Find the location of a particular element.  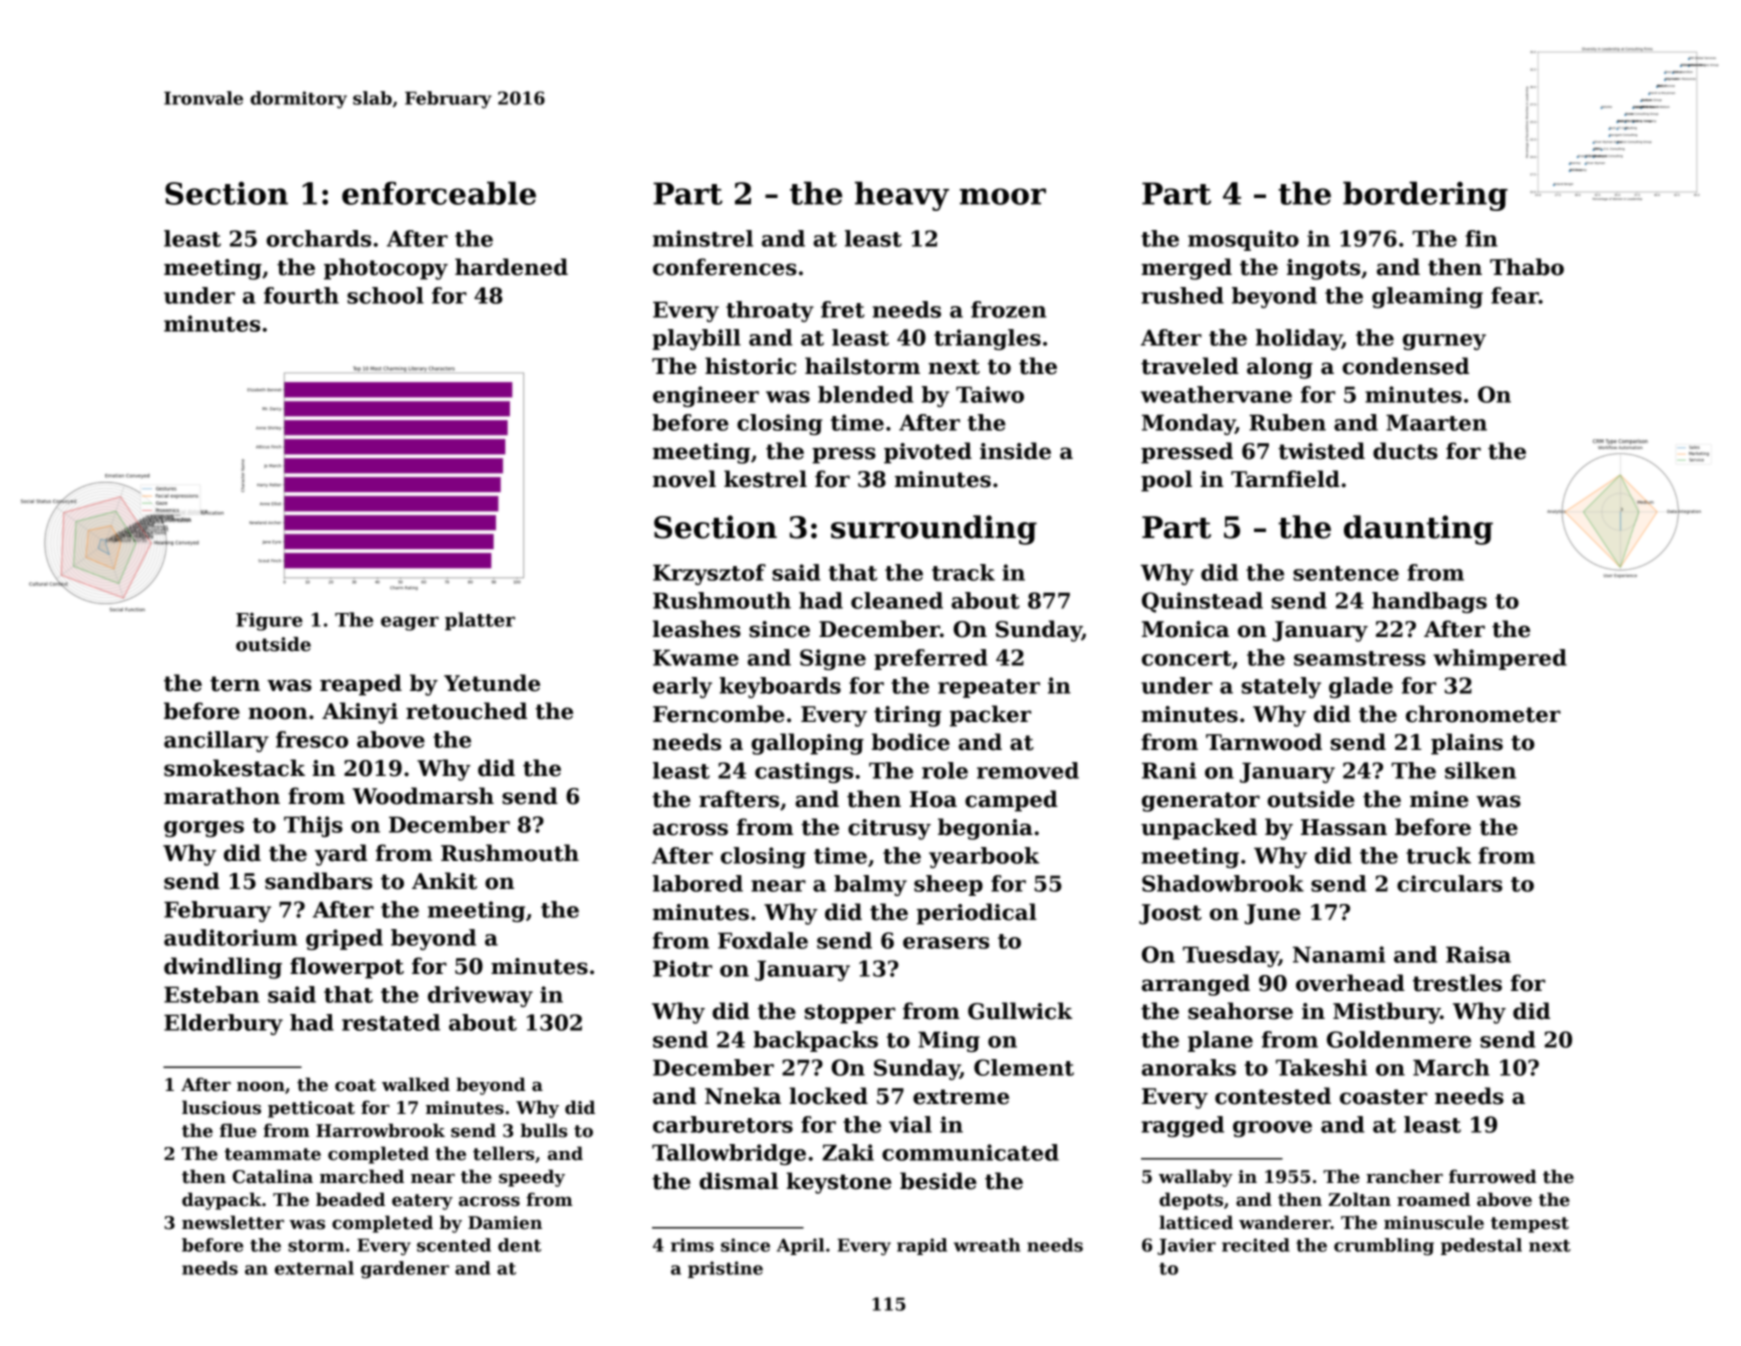

eager is located at coordinates (410, 623).
